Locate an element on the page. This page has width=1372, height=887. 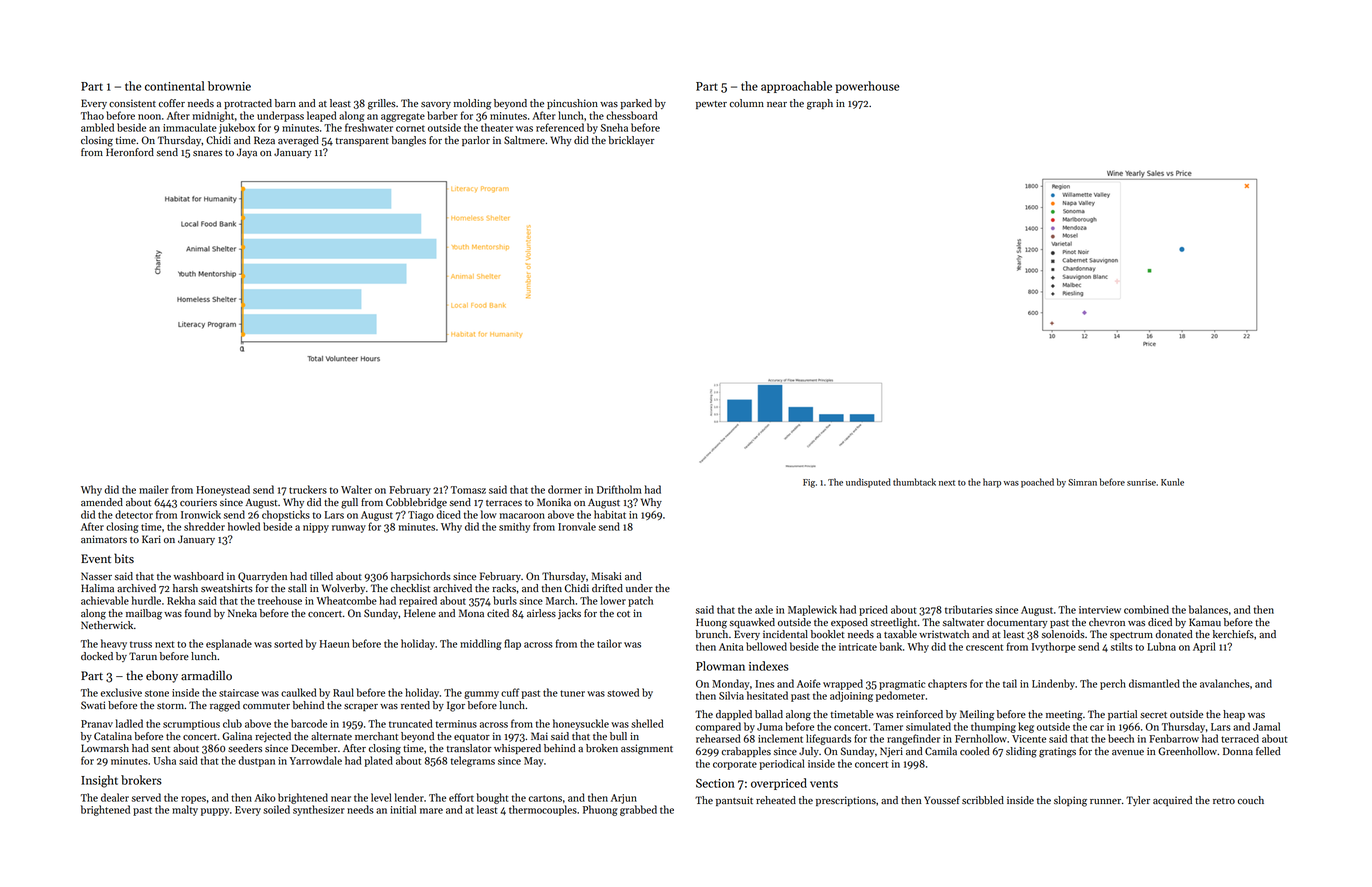
brokers is located at coordinates (141, 780).
